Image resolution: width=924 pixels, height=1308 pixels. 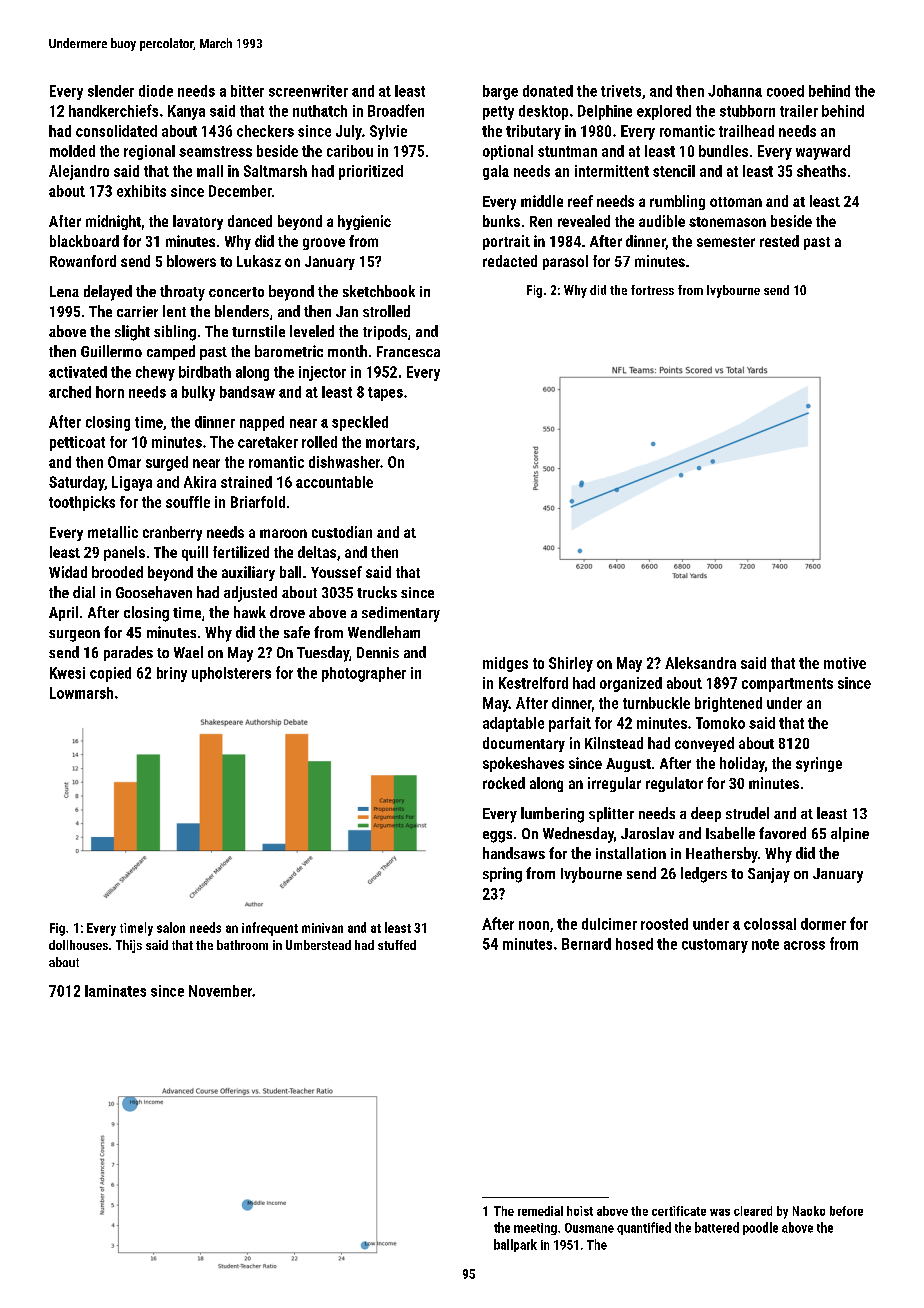 What do you see at coordinates (390, 442) in the image?
I see `mortars` at bounding box center [390, 442].
